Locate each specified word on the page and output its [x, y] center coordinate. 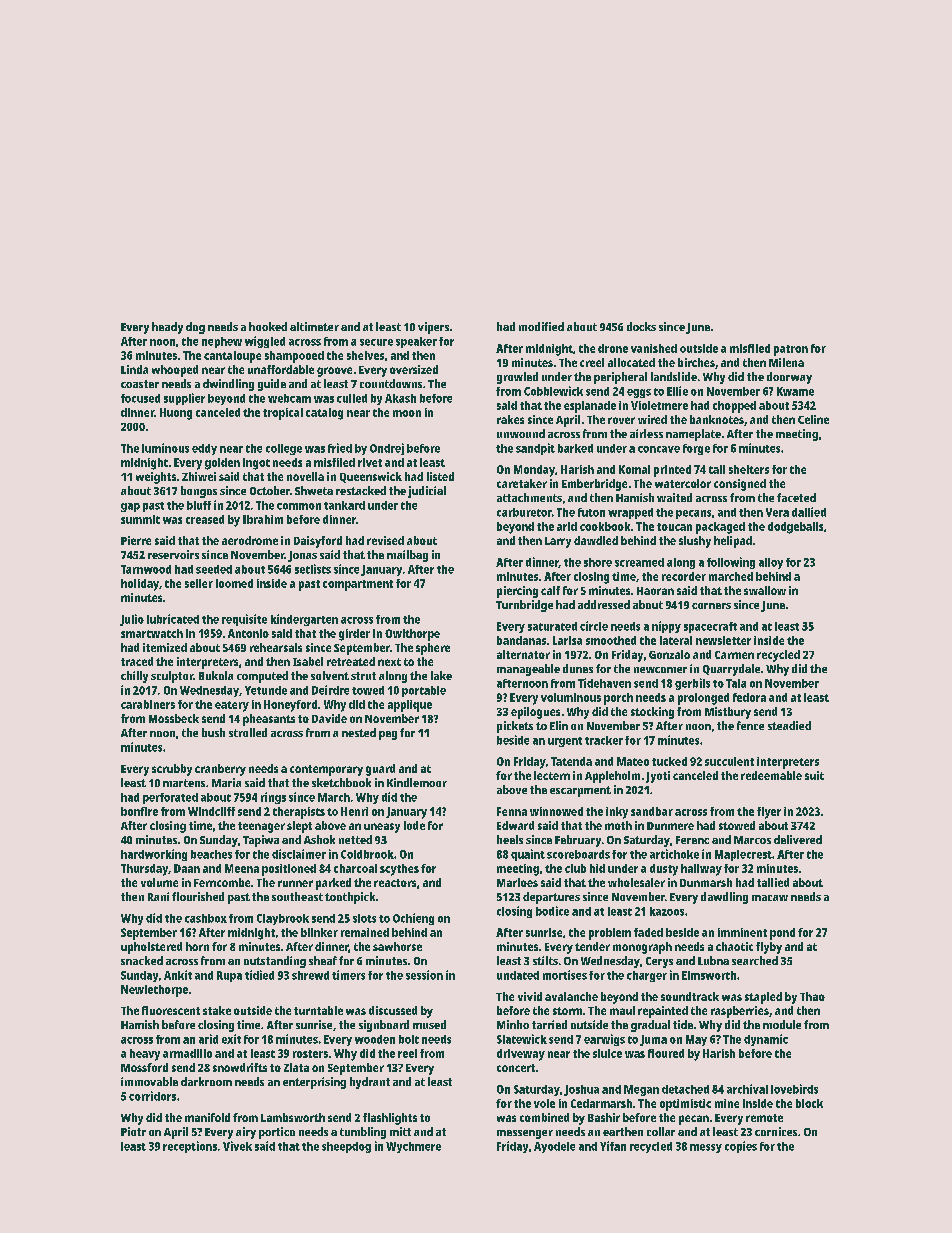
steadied [789, 725]
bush [213, 732]
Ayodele [554, 1147]
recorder [684, 576]
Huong [176, 414]
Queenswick [371, 477]
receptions [190, 1147]
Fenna [512, 811]
